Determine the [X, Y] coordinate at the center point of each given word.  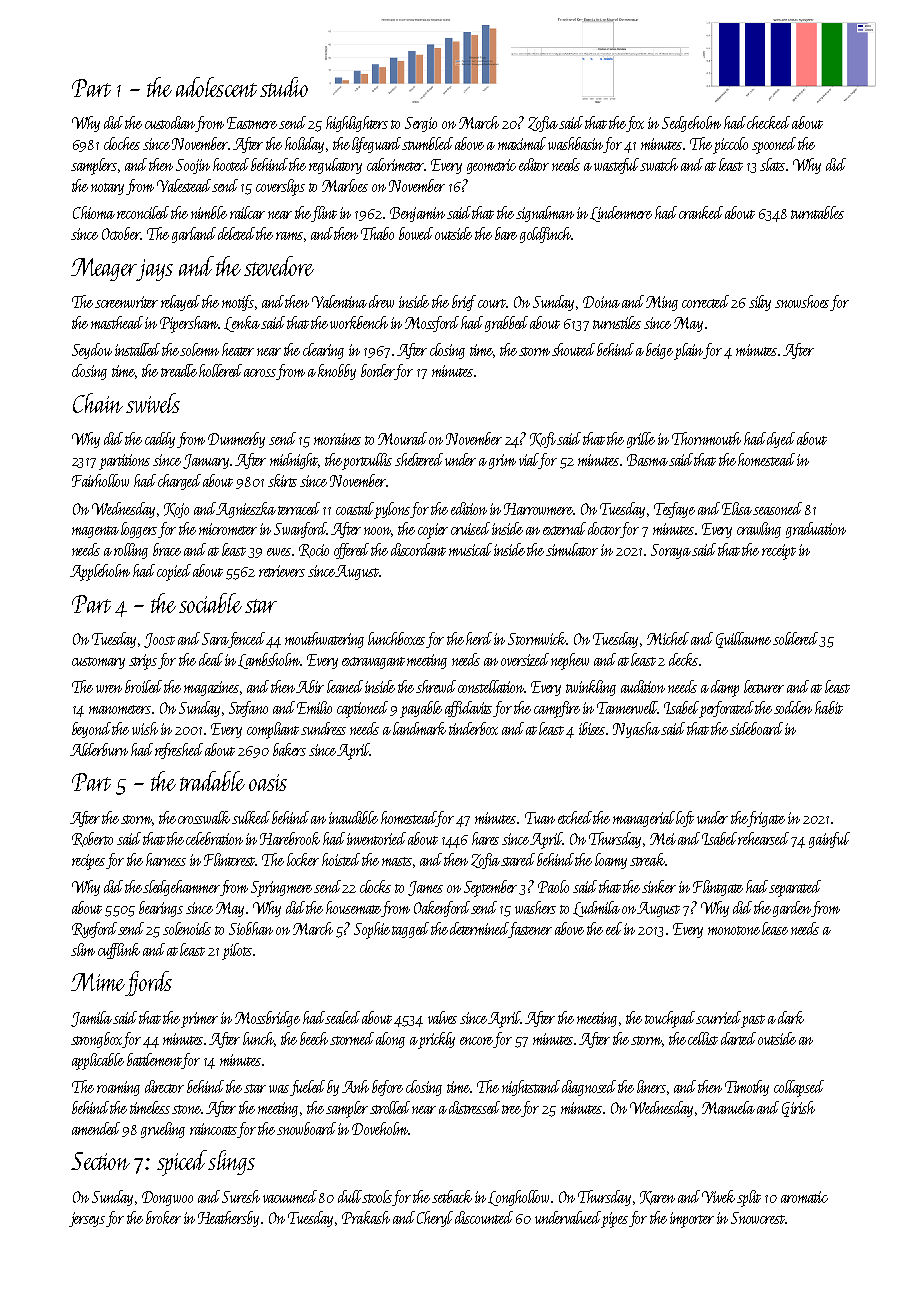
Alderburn [99, 749]
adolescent [216, 87]
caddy [160, 440]
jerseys [87, 1219]
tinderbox [473, 728]
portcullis [367, 461]
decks [683, 659]
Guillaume [743, 640]
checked [769, 122]
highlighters [357, 124]
